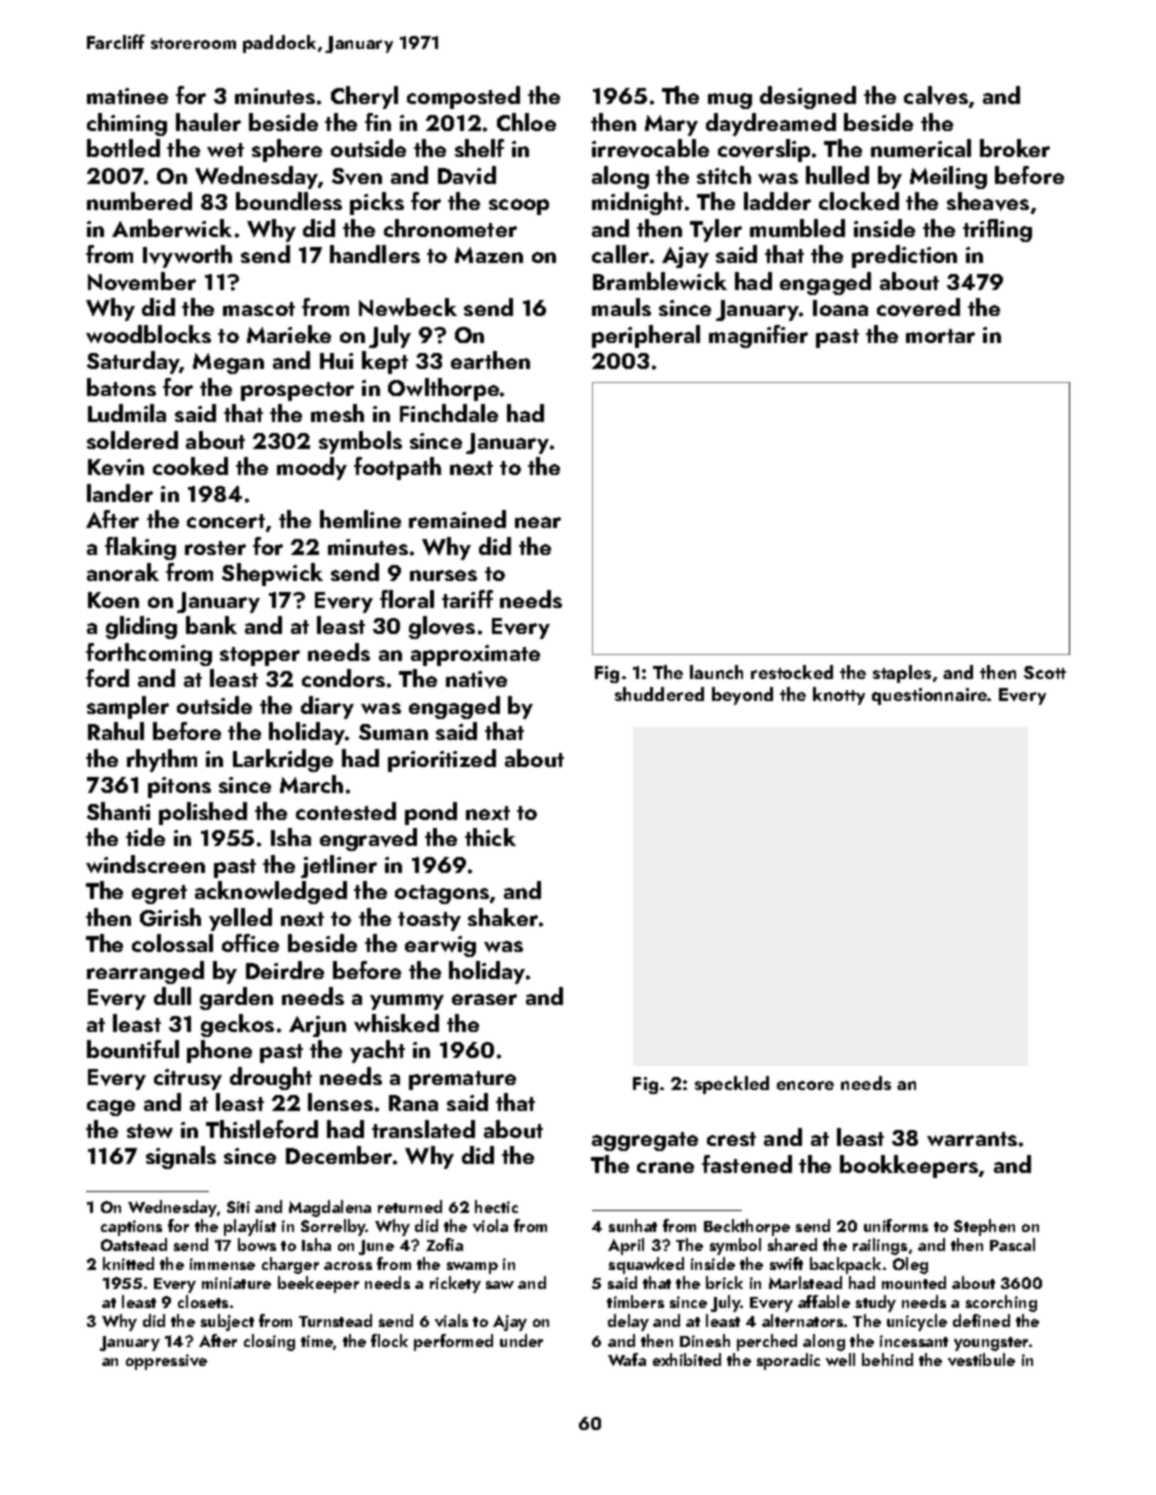  I want to click on knitted, so click(128, 1263).
